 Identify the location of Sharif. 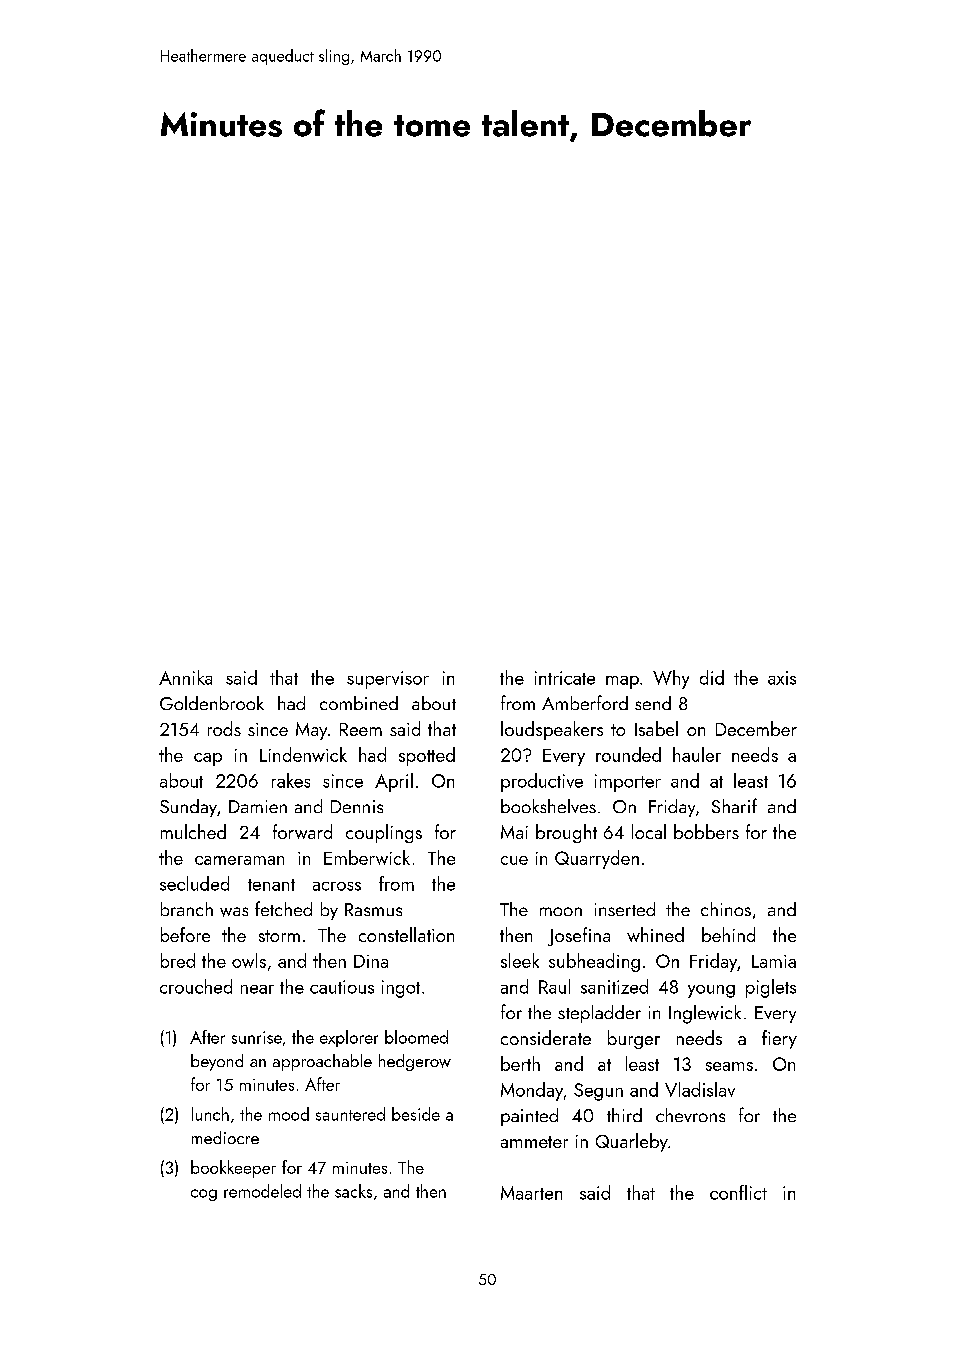
(734, 805).
